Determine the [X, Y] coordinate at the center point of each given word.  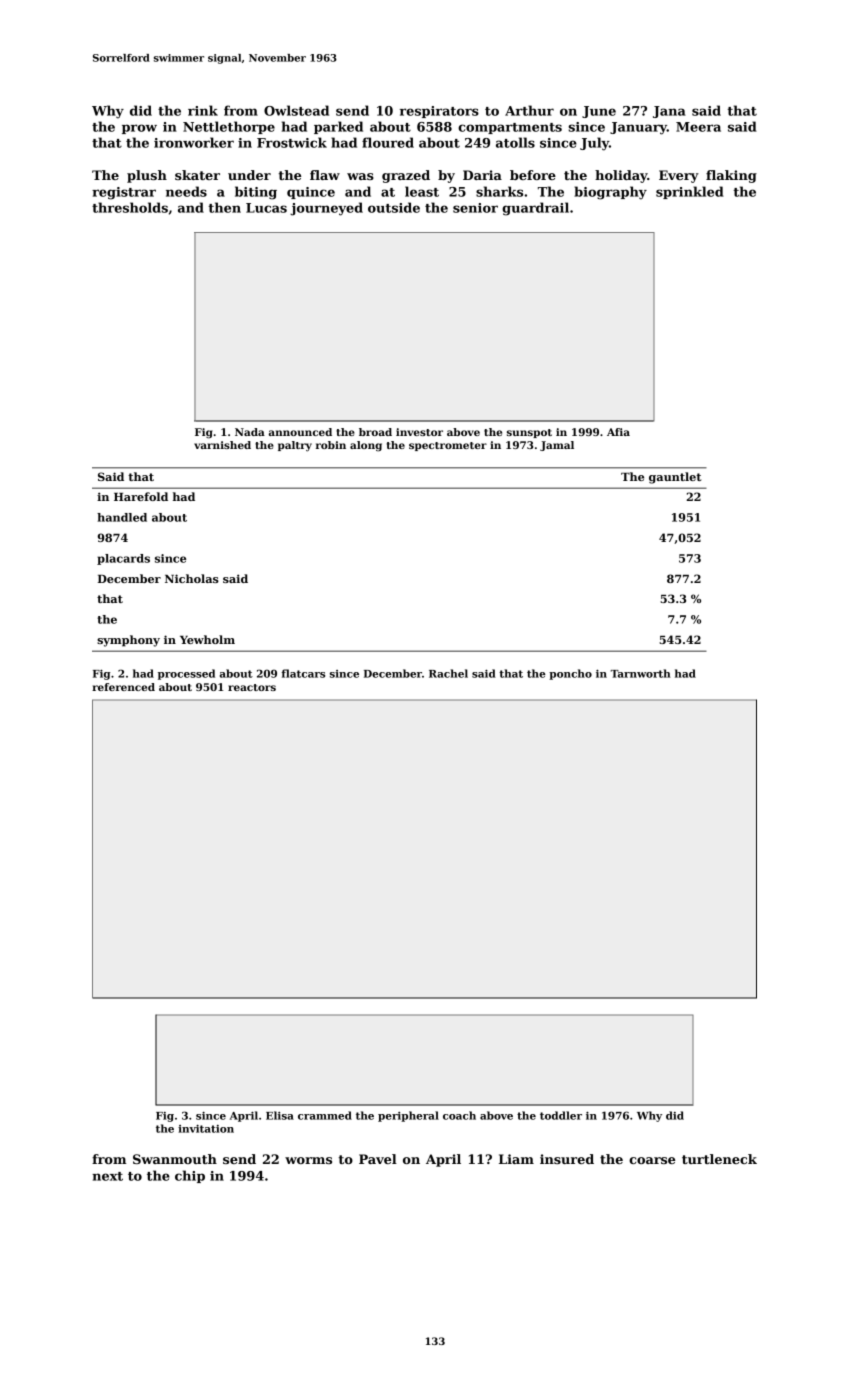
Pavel [378, 1159]
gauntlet [675, 478]
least [422, 191]
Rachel [448, 673]
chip [190, 1176]
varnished [222, 445]
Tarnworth [640, 673]
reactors [252, 687]
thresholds [130, 207]
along [366, 446]
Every [679, 176]
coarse [652, 1160]
